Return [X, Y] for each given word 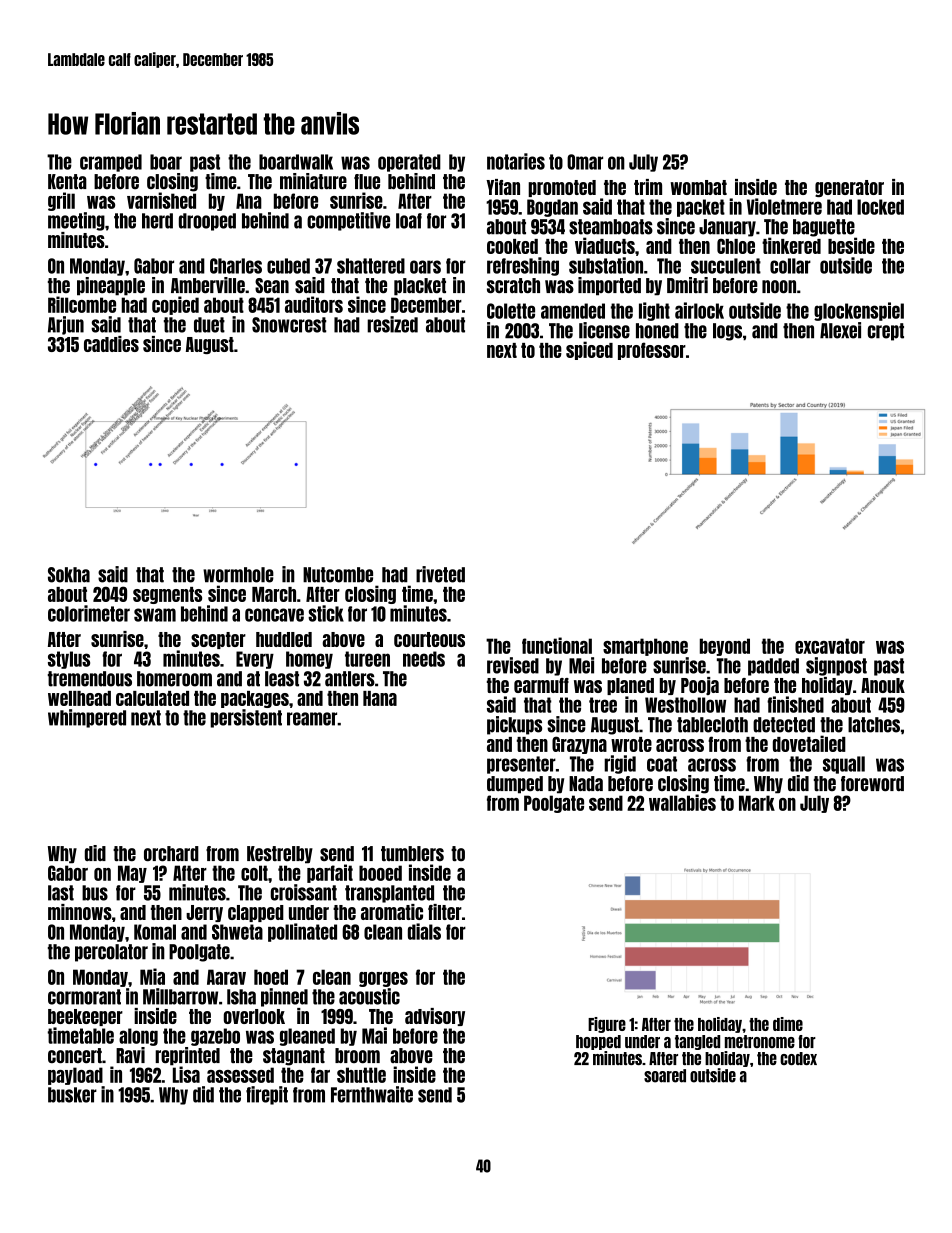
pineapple [111, 286]
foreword [872, 784]
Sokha [69, 575]
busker [72, 1095]
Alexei [840, 330]
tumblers [412, 854]
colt [254, 873]
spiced [589, 350]
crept [886, 332]
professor [652, 351]
